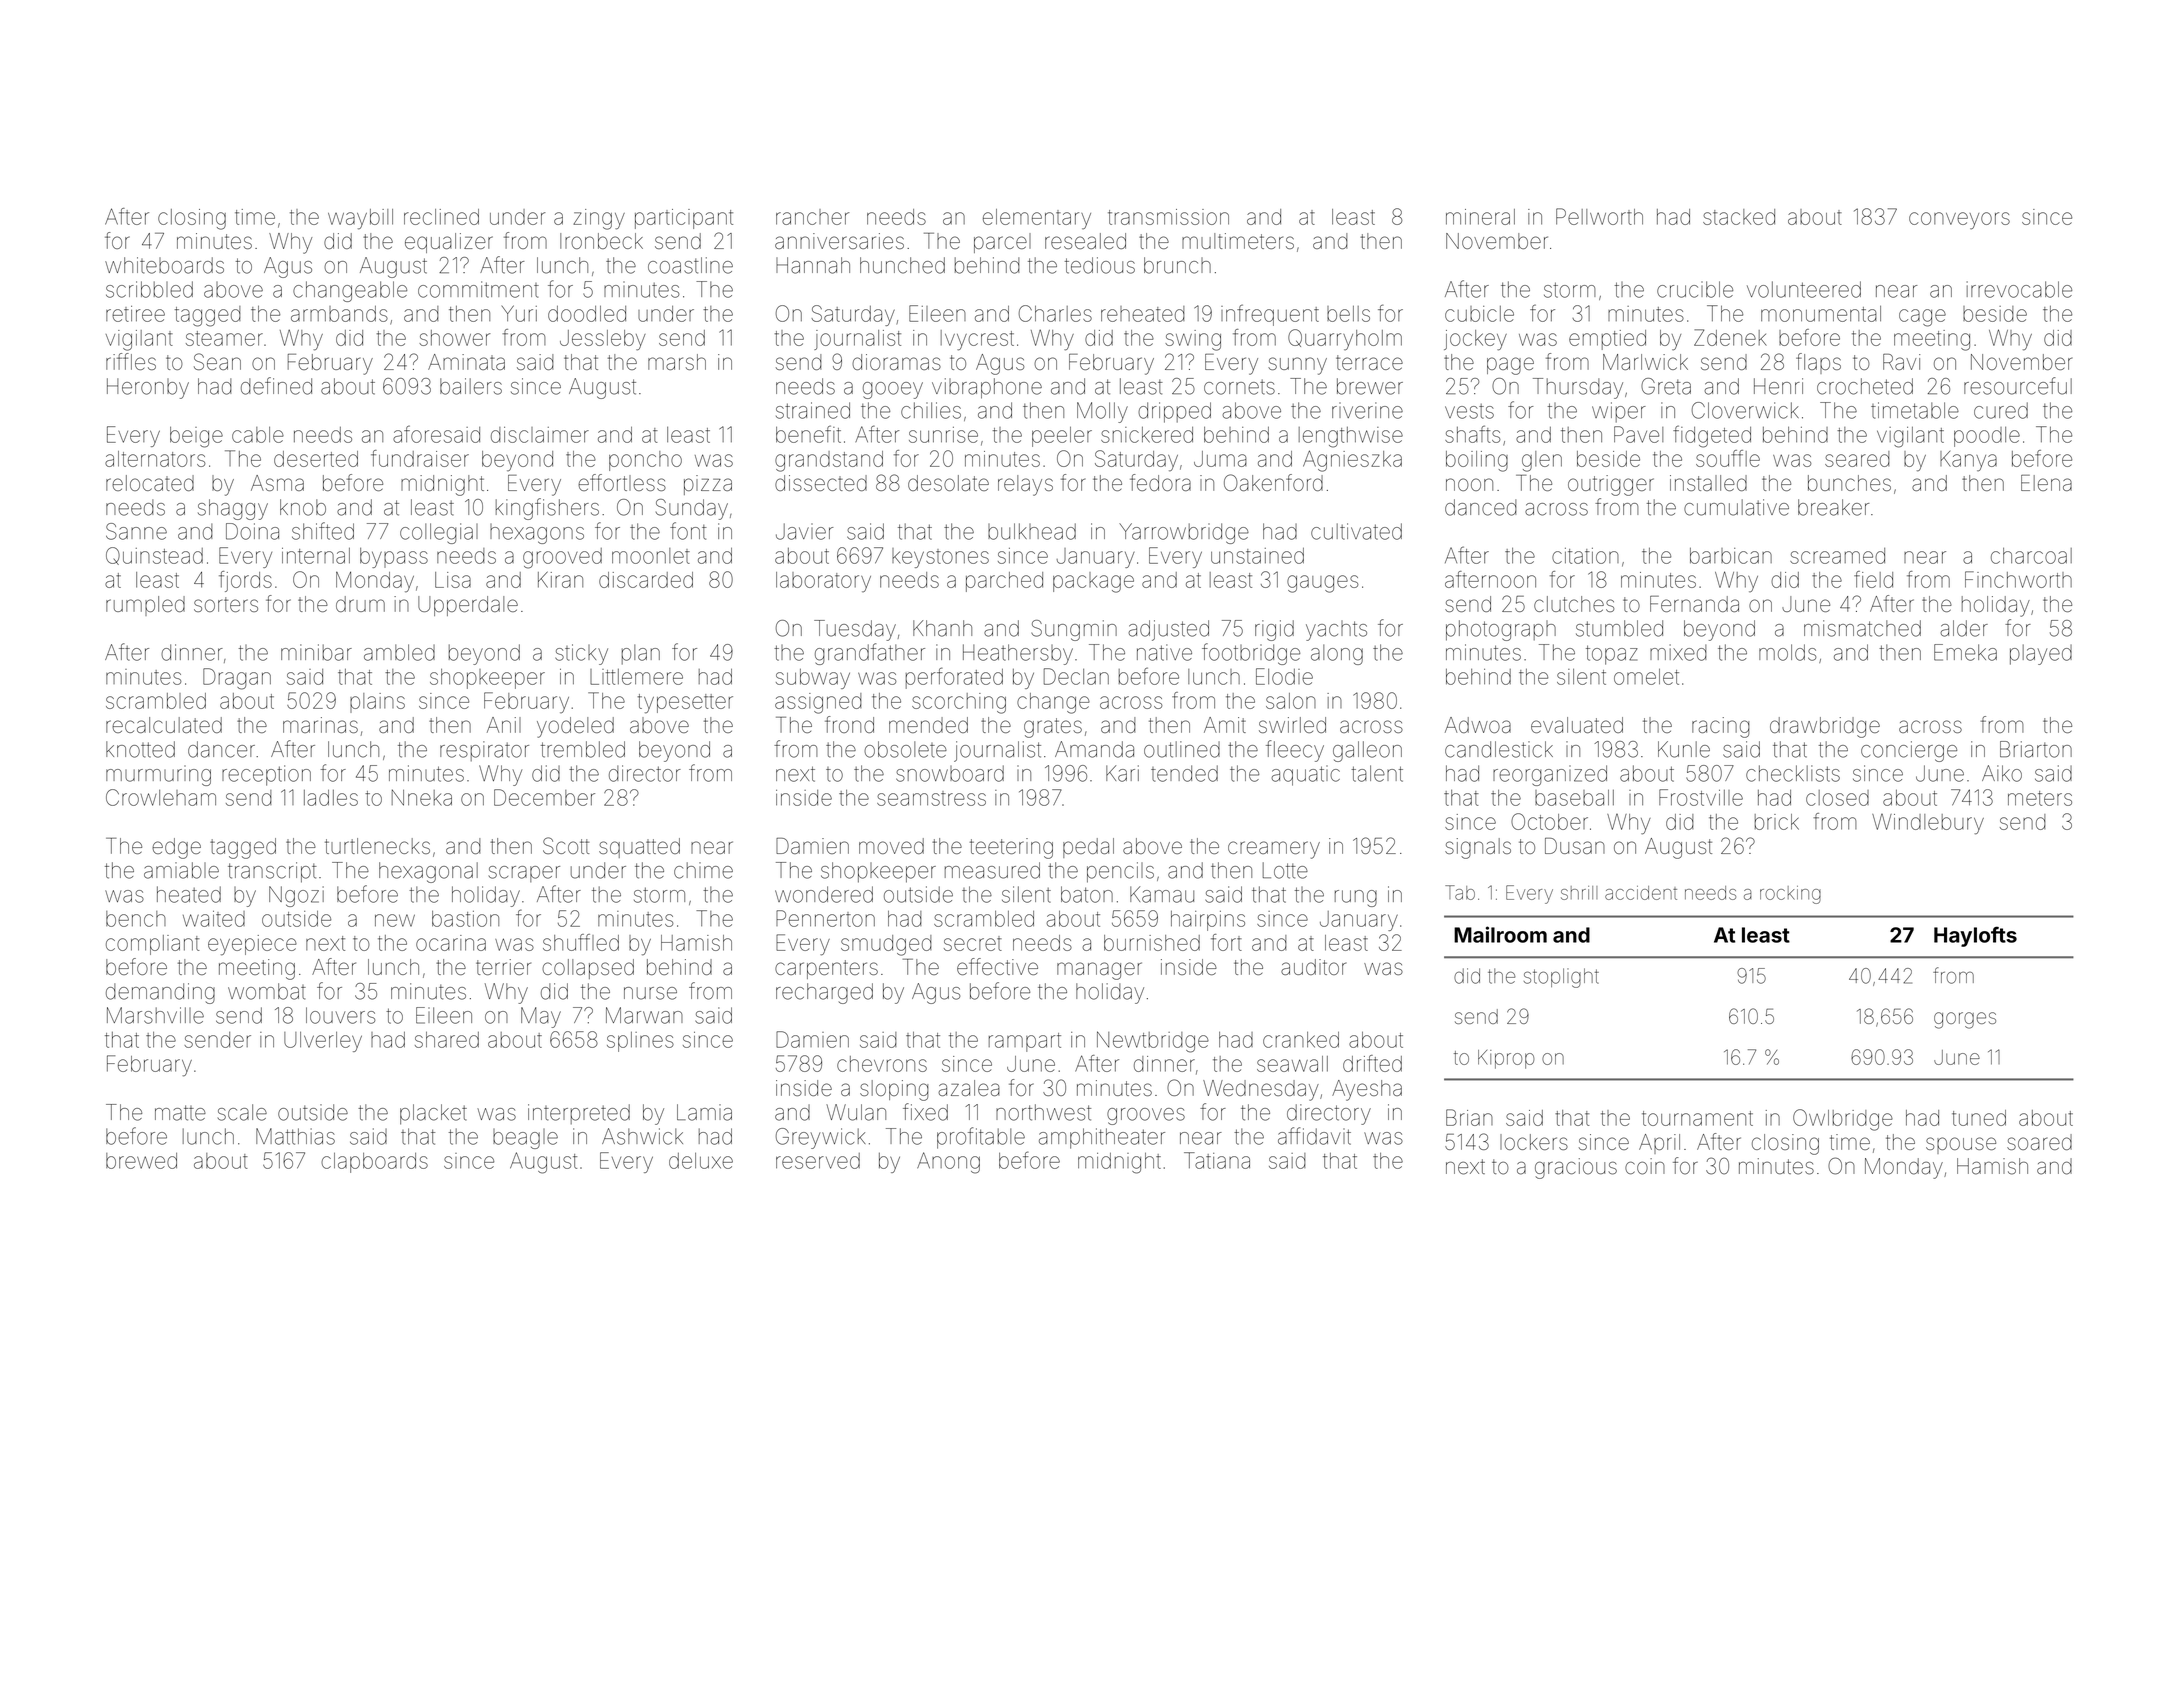 The height and width of the screenshot is (1683, 2178). What do you see at coordinates (152, 945) in the screenshot?
I see `compliant` at bounding box center [152, 945].
